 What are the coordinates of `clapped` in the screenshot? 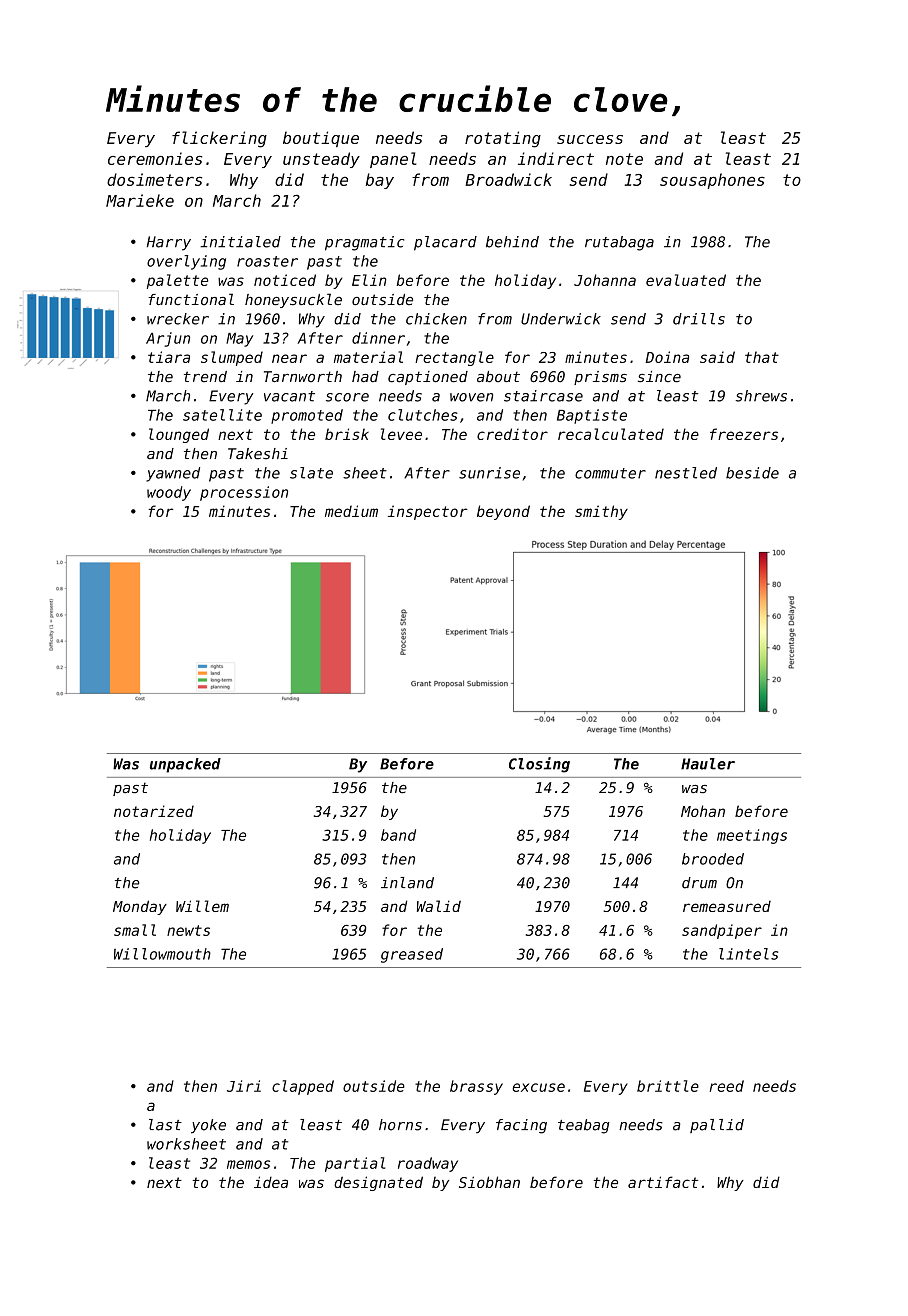 It's located at (303, 1087).
